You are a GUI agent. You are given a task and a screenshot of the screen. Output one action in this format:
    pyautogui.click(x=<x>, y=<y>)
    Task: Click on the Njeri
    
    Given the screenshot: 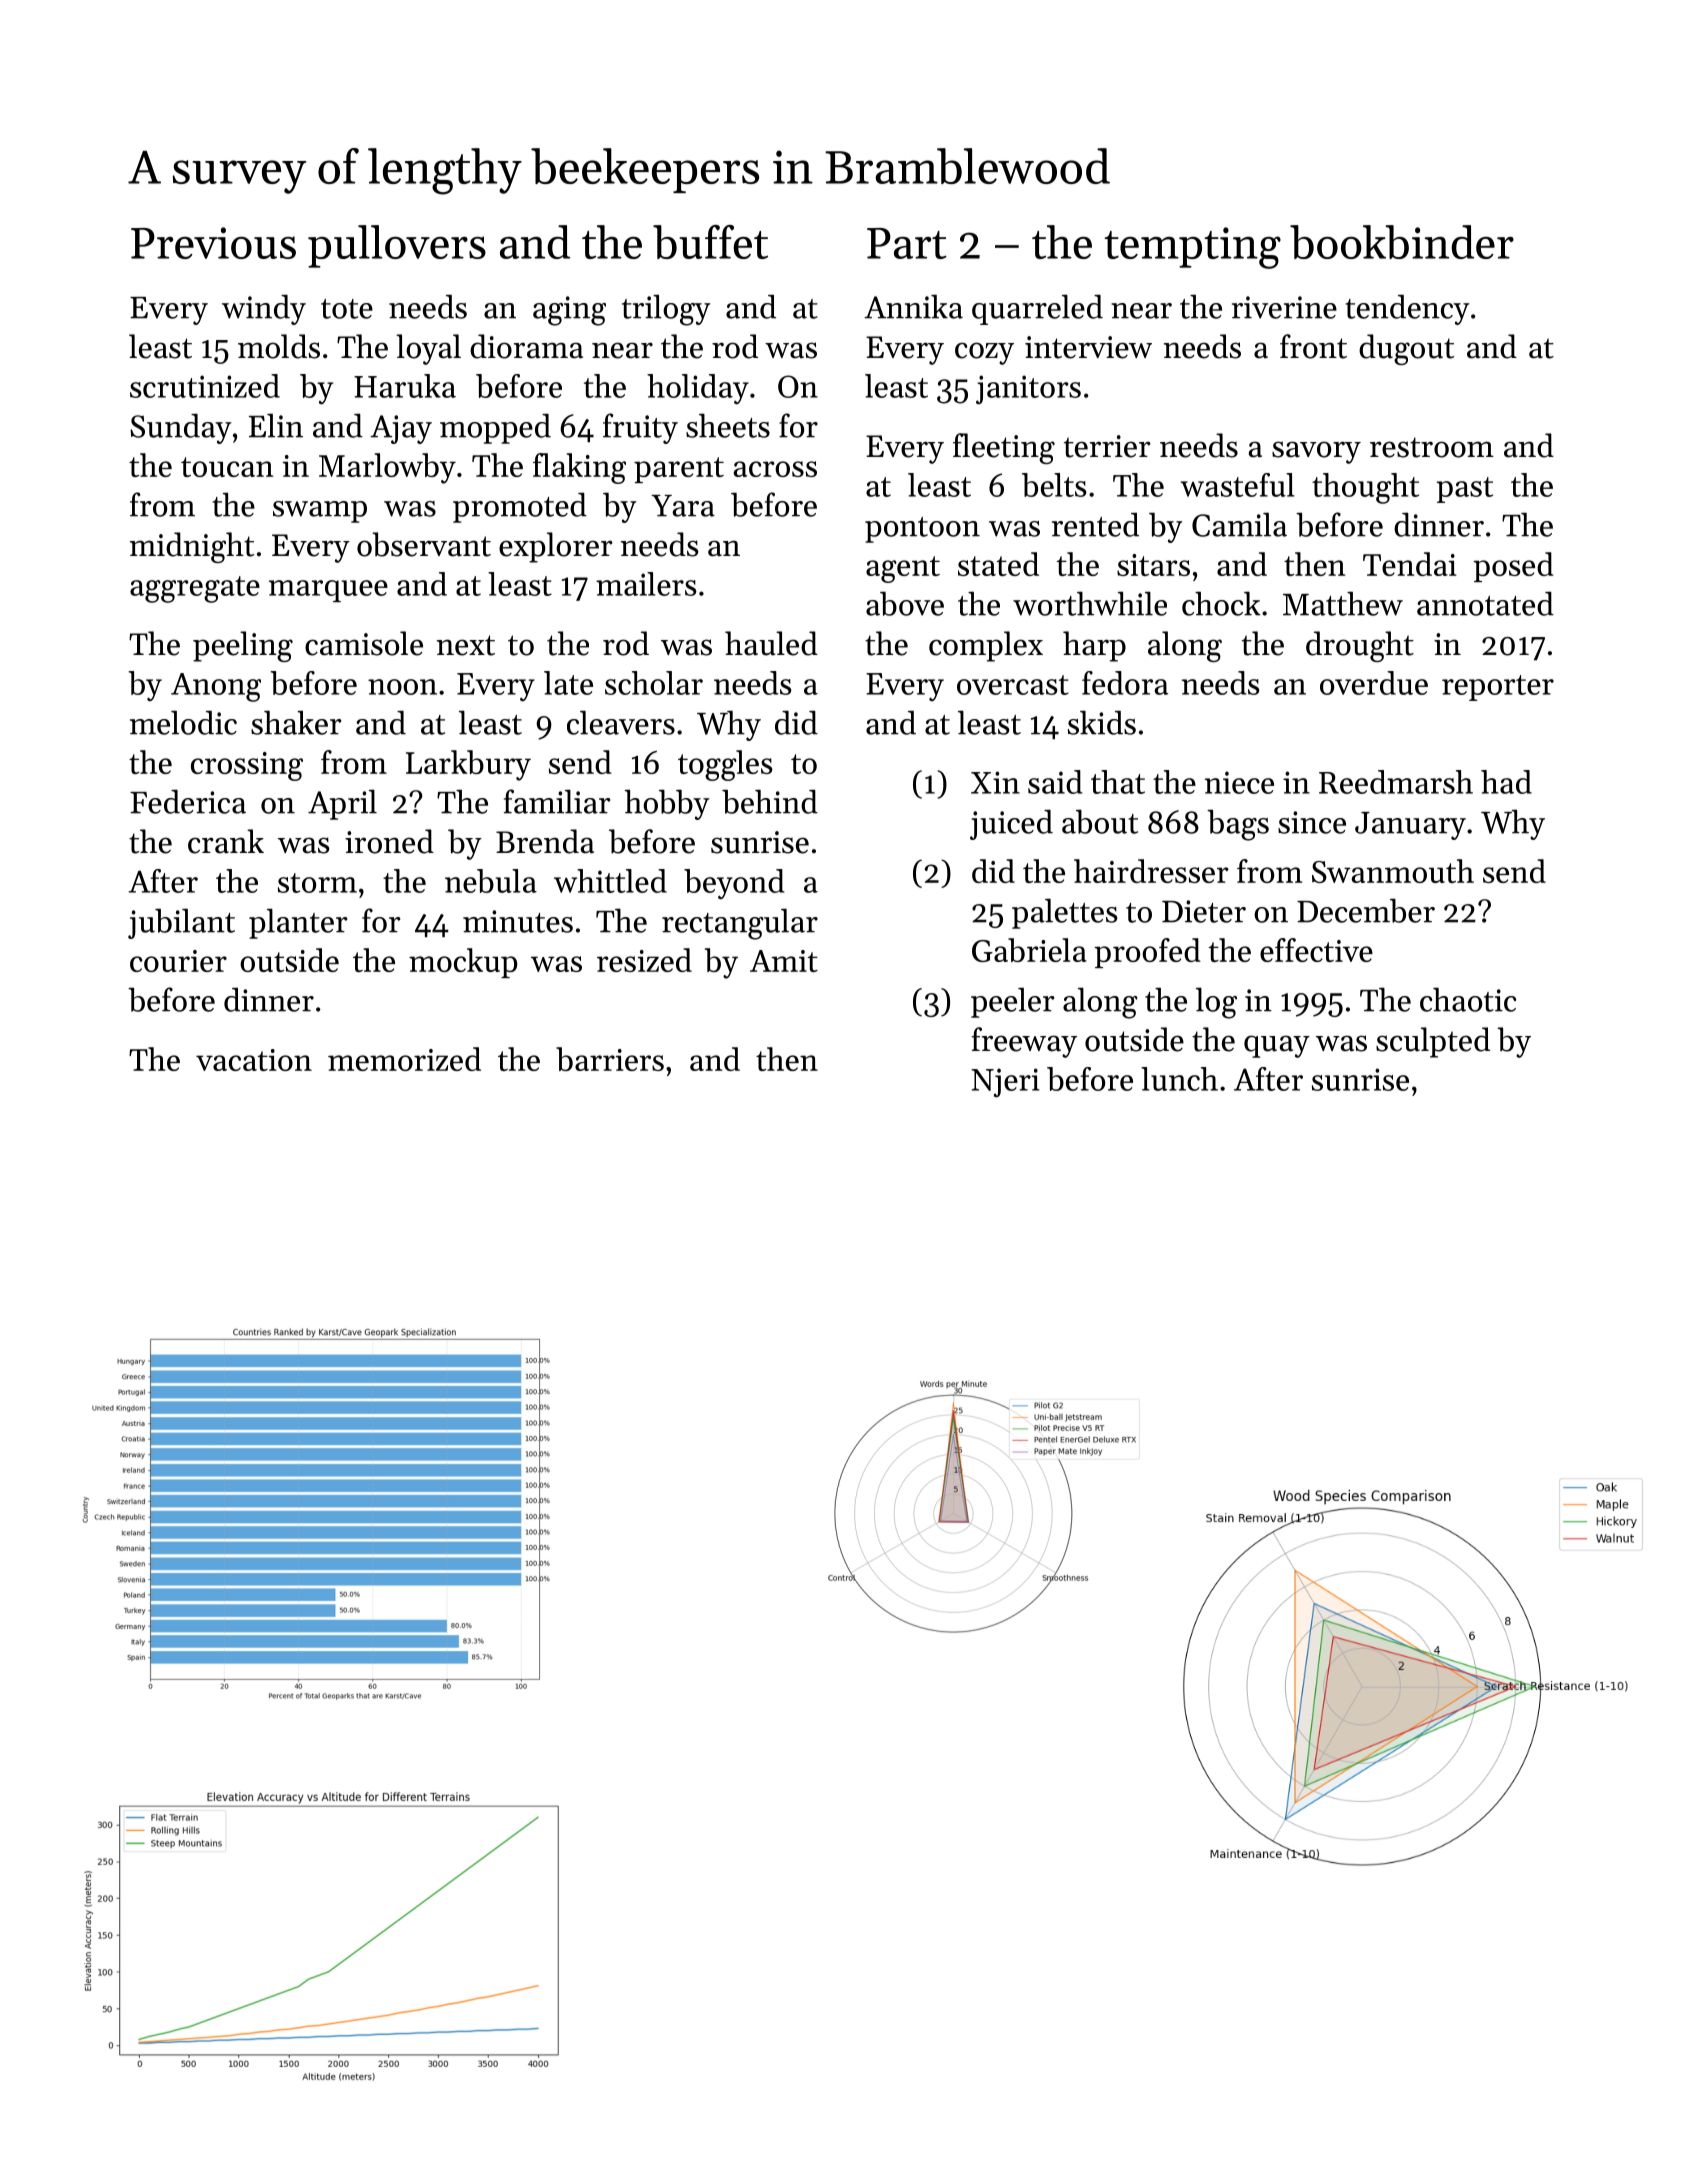 What is the action you would take?
    pyautogui.click(x=1005, y=1082)
